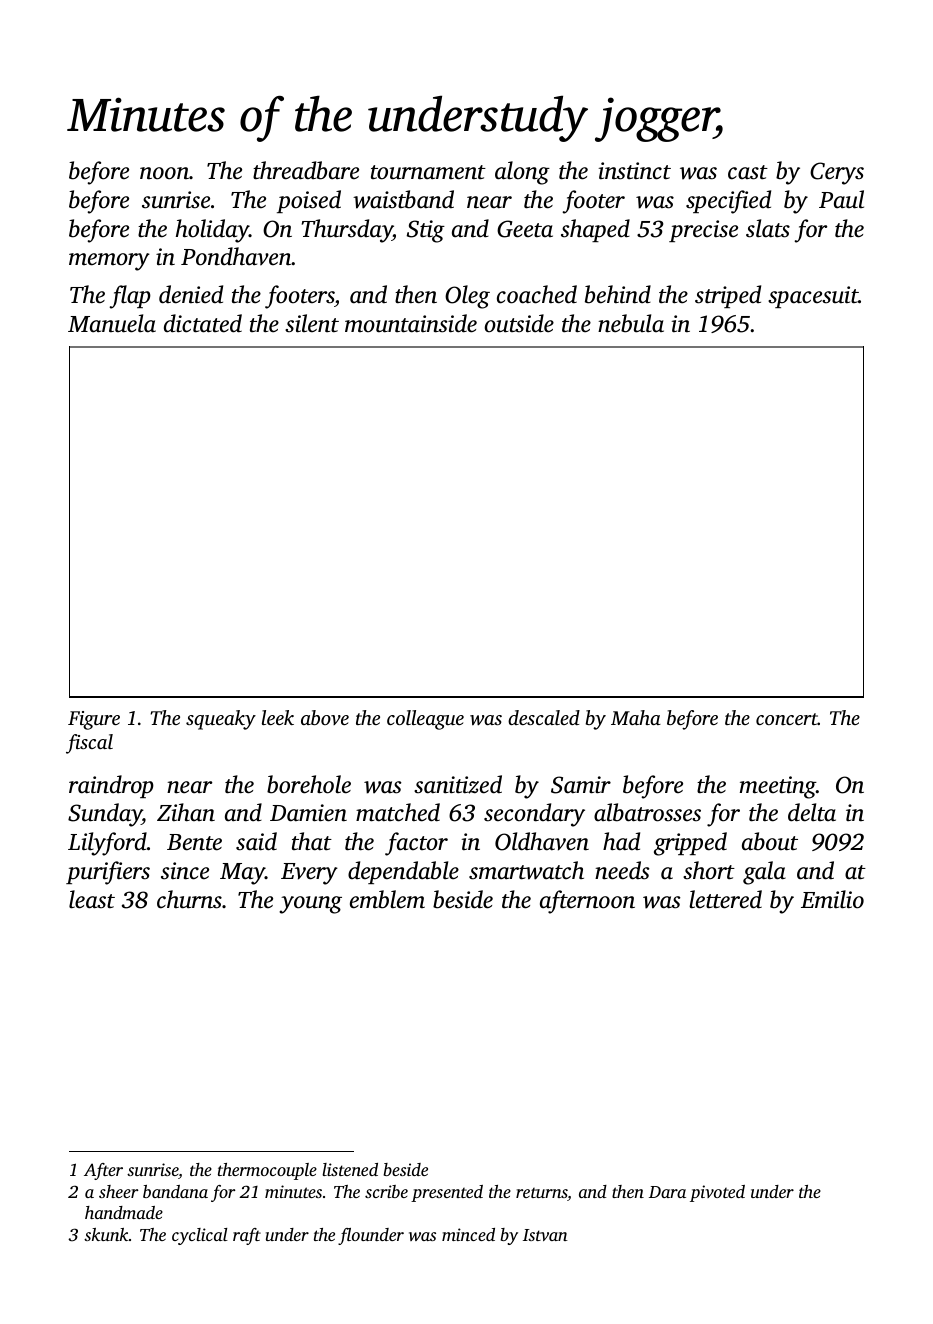 The width and height of the screenshot is (933, 1324). I want to click on churns, so click(189, 899).
